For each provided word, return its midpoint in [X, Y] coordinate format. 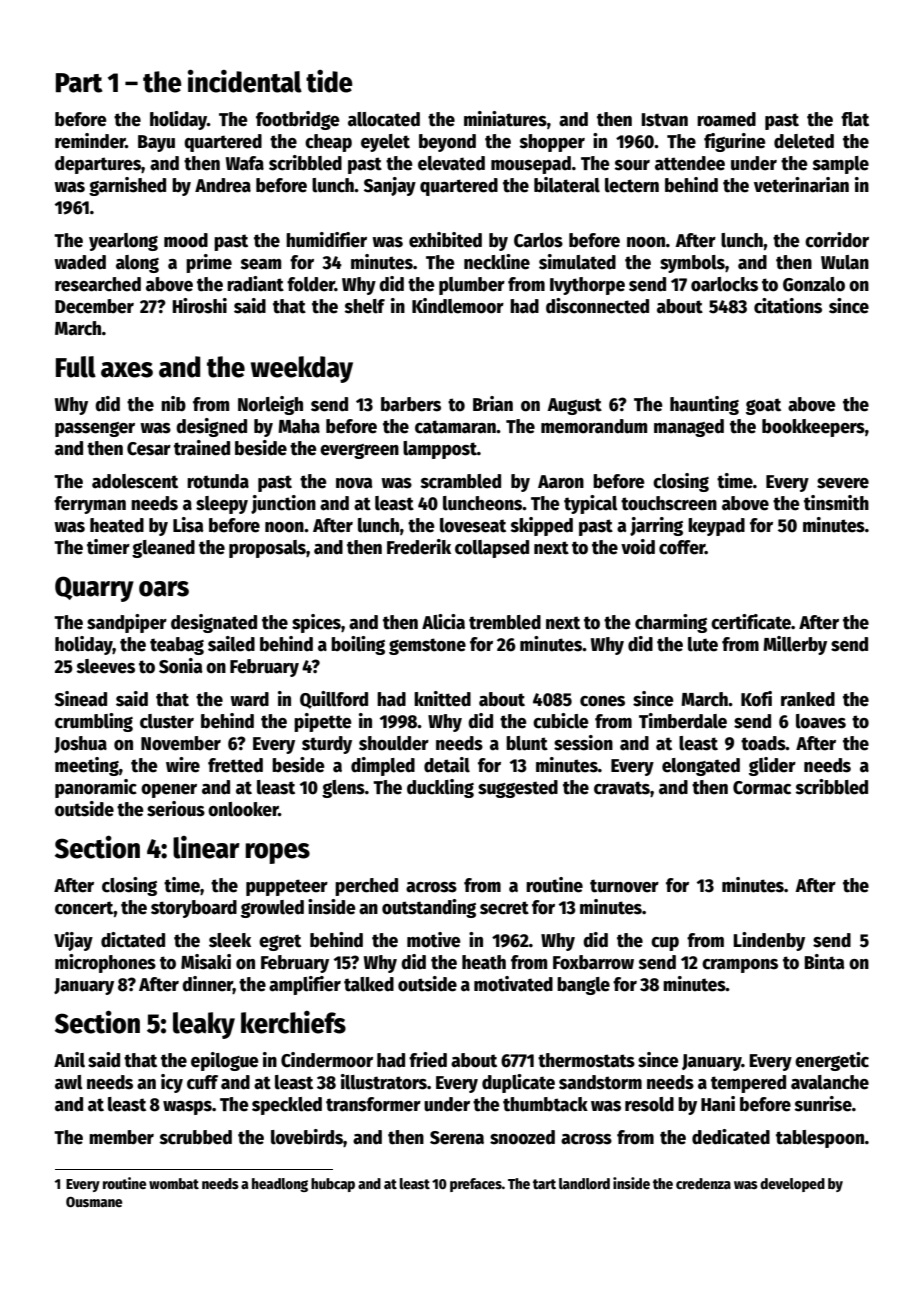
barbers [411, 404]
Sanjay [390, 186]
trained [202, 448]
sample [841, 165]
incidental [245, 81]
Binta [824, 962]
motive [434, 940]
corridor [837, 240]
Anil [69, 1060]
